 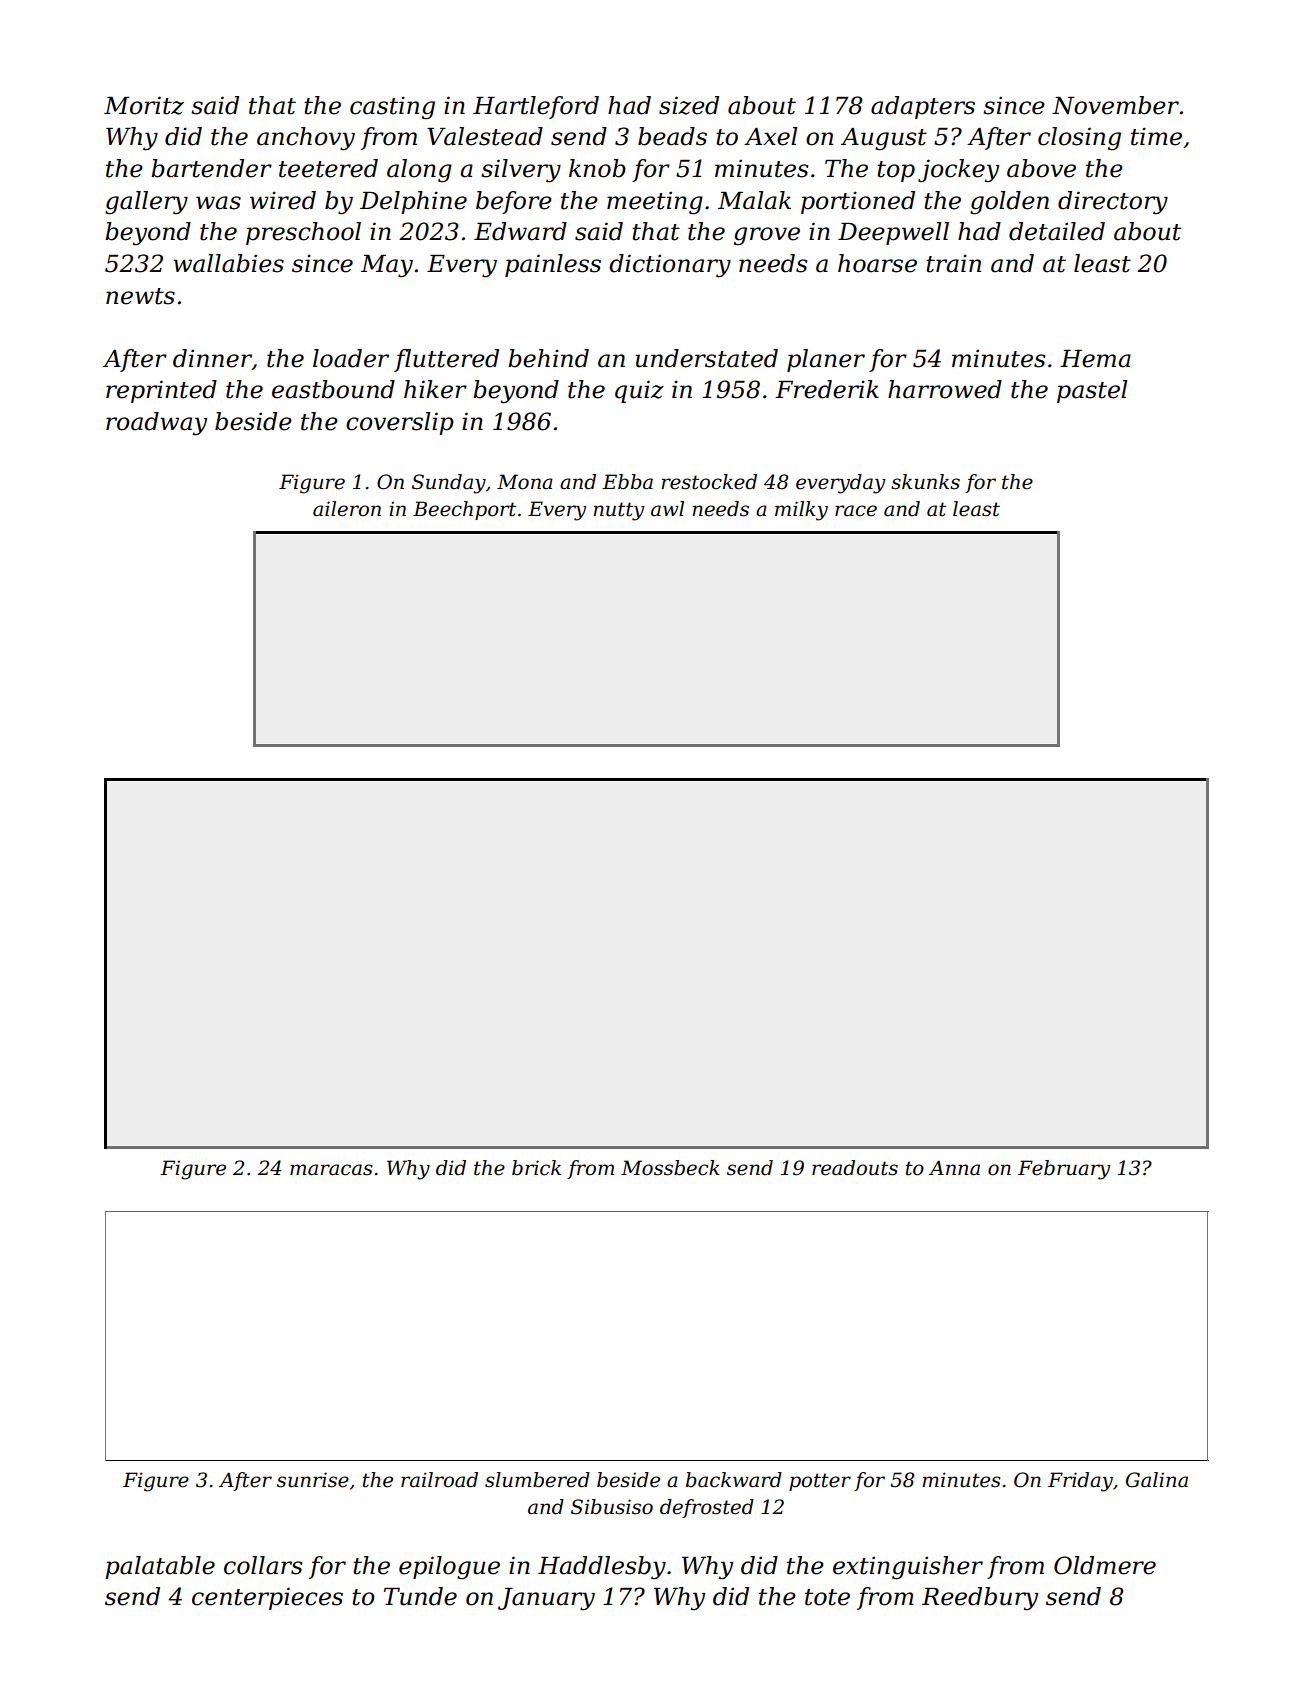 I want to click on readouts, so click(x=855, y=1168).
